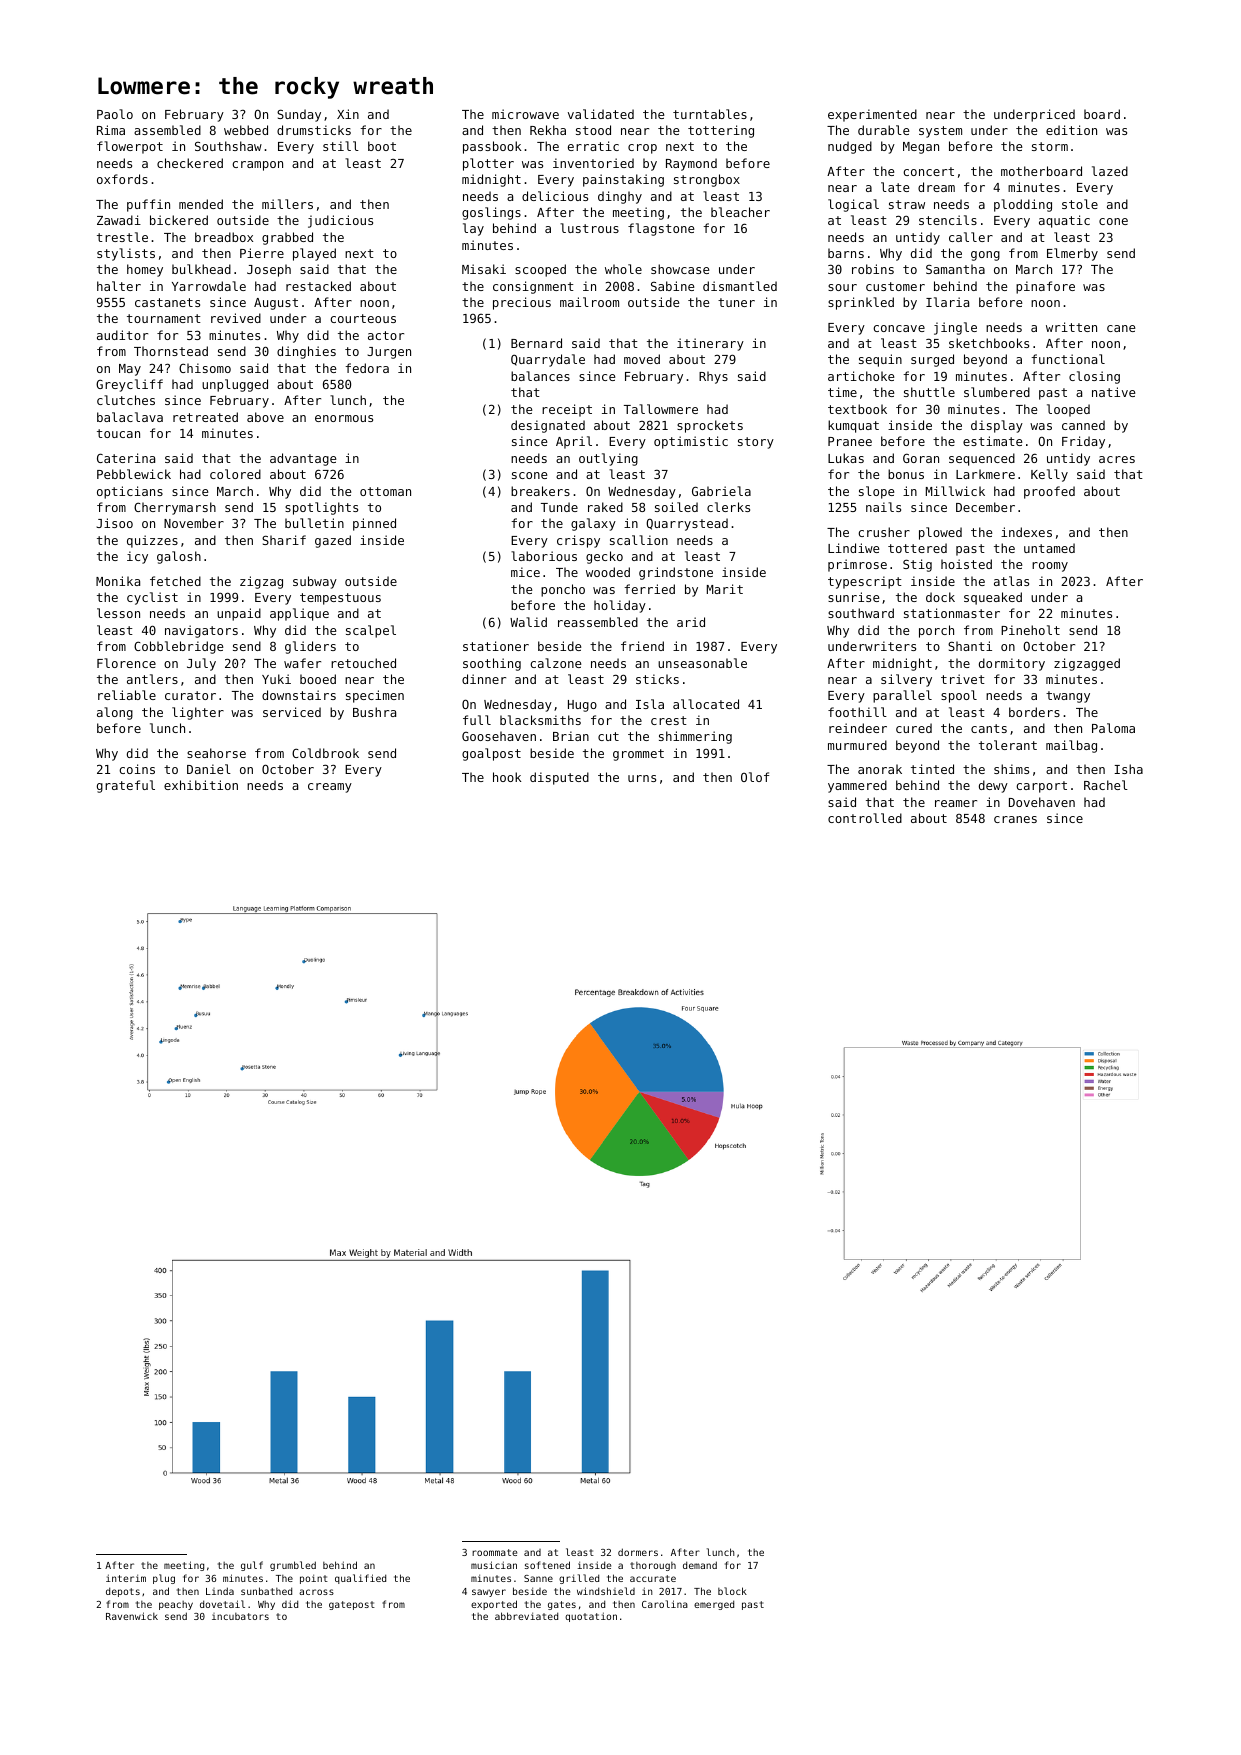 The image size is (1241, 1755). Describe the element at coordinates (732, 1591) in the screenshot. I see `block` at that location.
